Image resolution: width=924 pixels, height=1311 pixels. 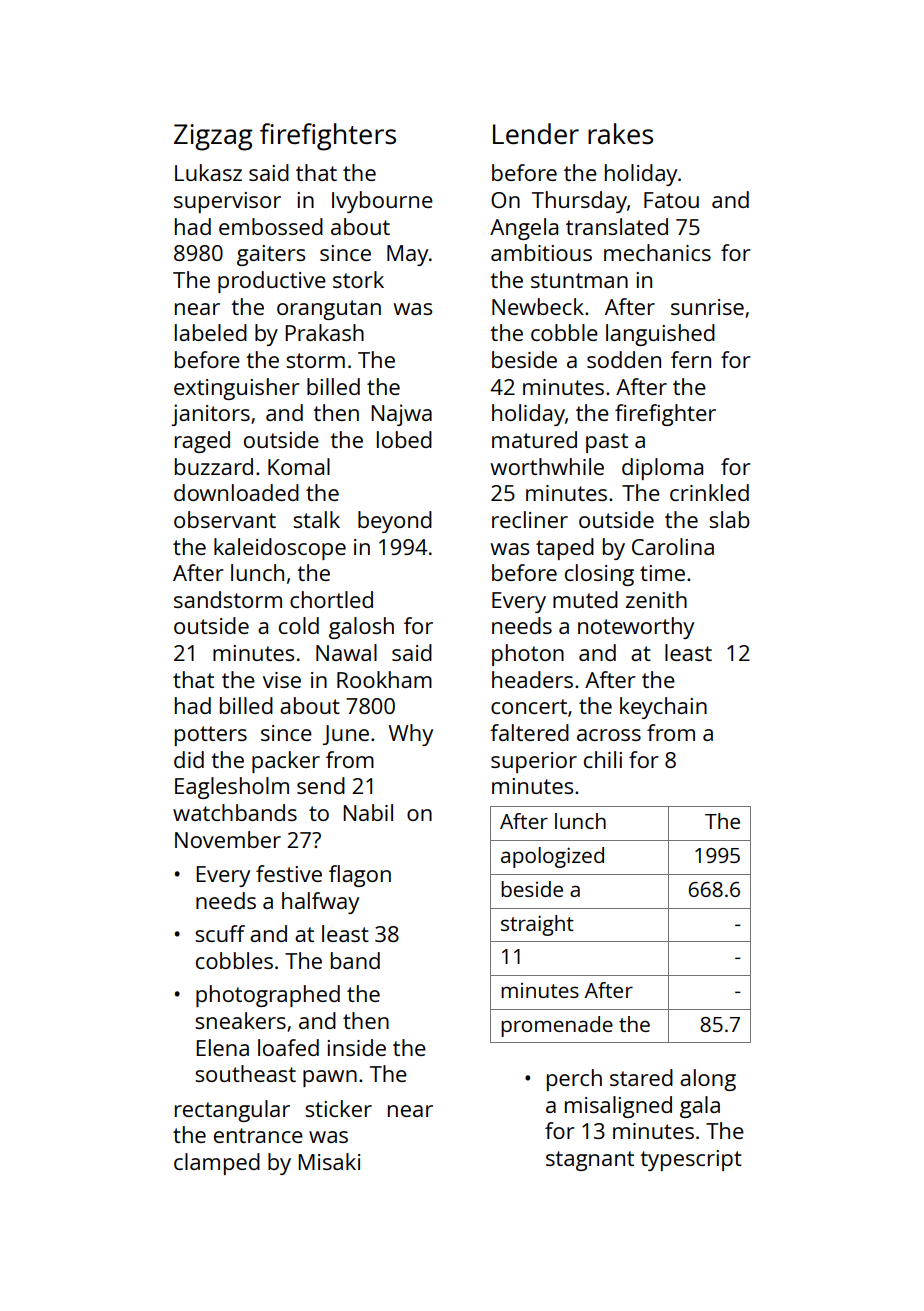 What do you see at coordinates (217, 1164) in the image?
I see `clamped` at bounding box center [217, 1164].
